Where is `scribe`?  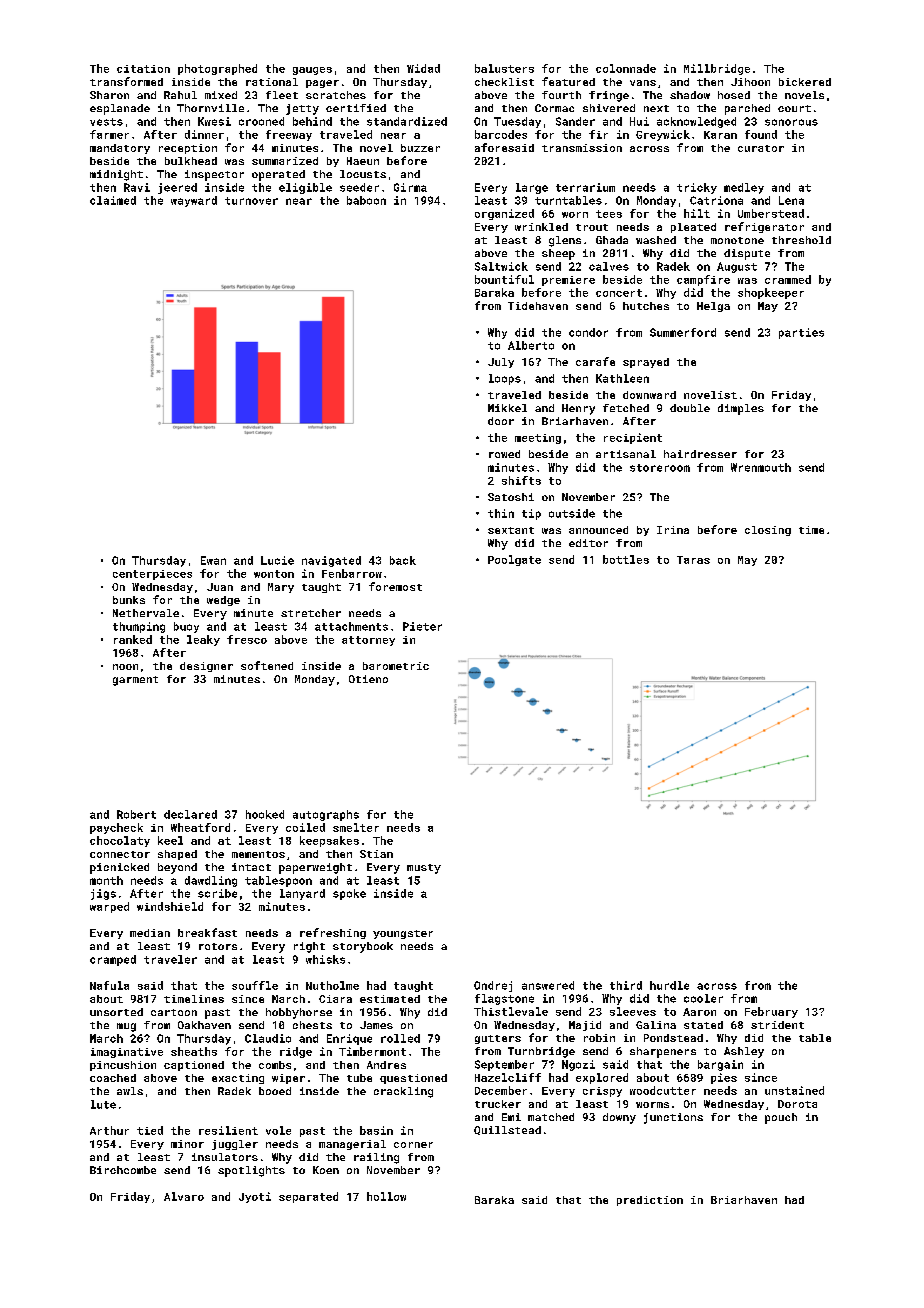 scribe is located at coordinates (217, 893).
